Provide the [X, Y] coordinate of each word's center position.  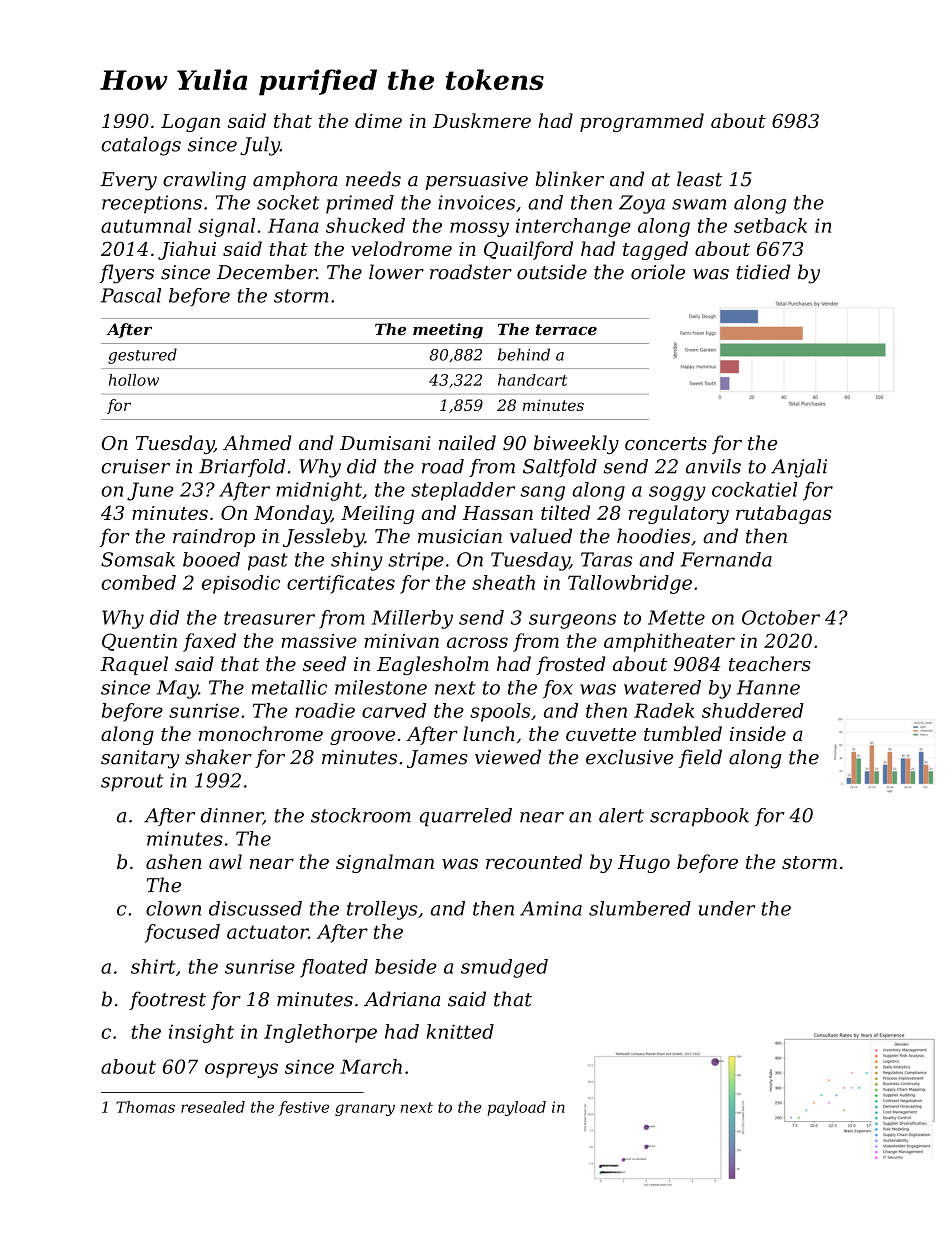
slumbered [640, 908]
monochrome [261, 733]
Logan [190, 123]
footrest [167, 1000]
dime [378, 120]
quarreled [465, 817]
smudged [504, 968]
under [727, 908]
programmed [642, 122]
